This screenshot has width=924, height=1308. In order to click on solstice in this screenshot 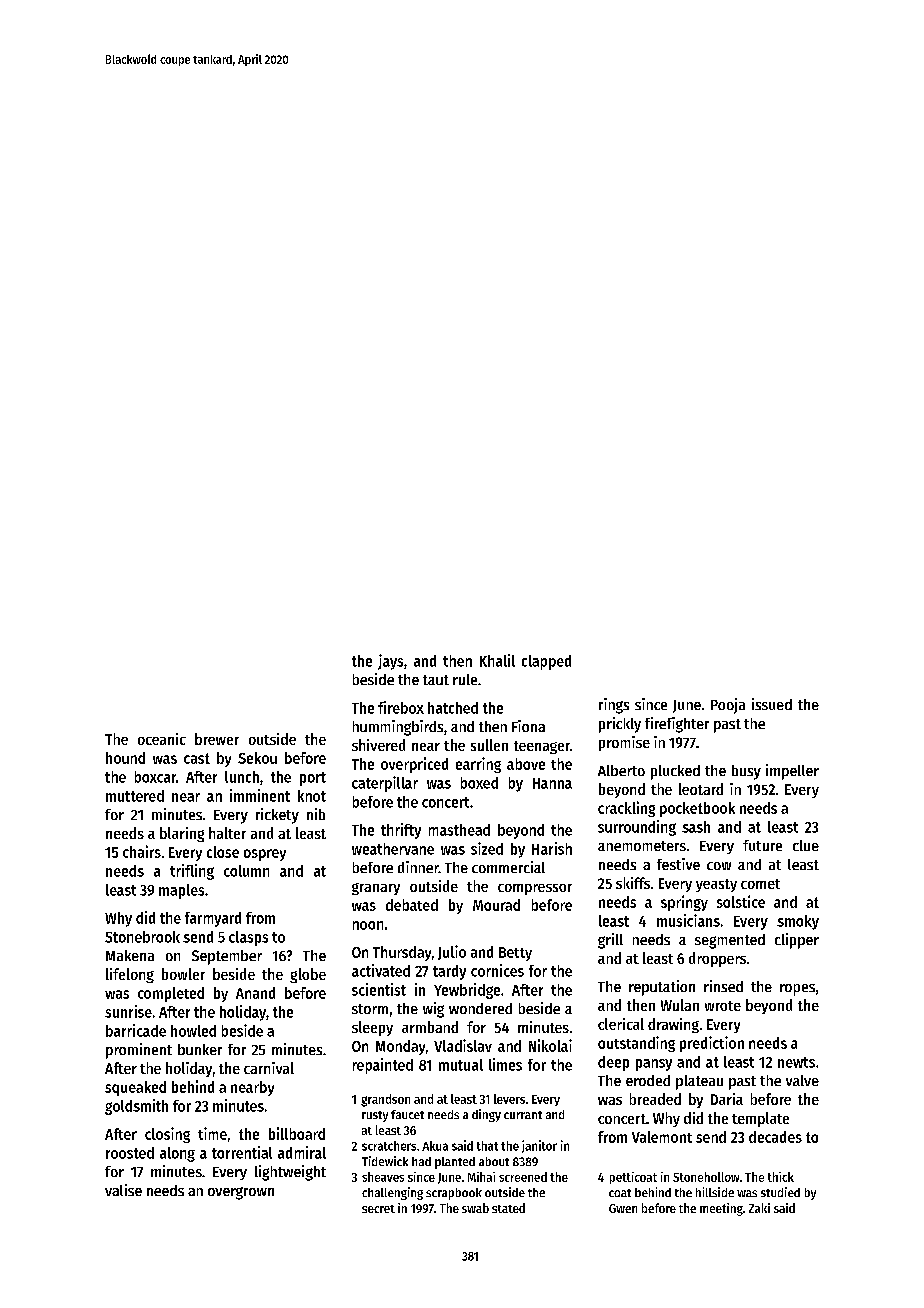, I will do `click(741, 901)`.
